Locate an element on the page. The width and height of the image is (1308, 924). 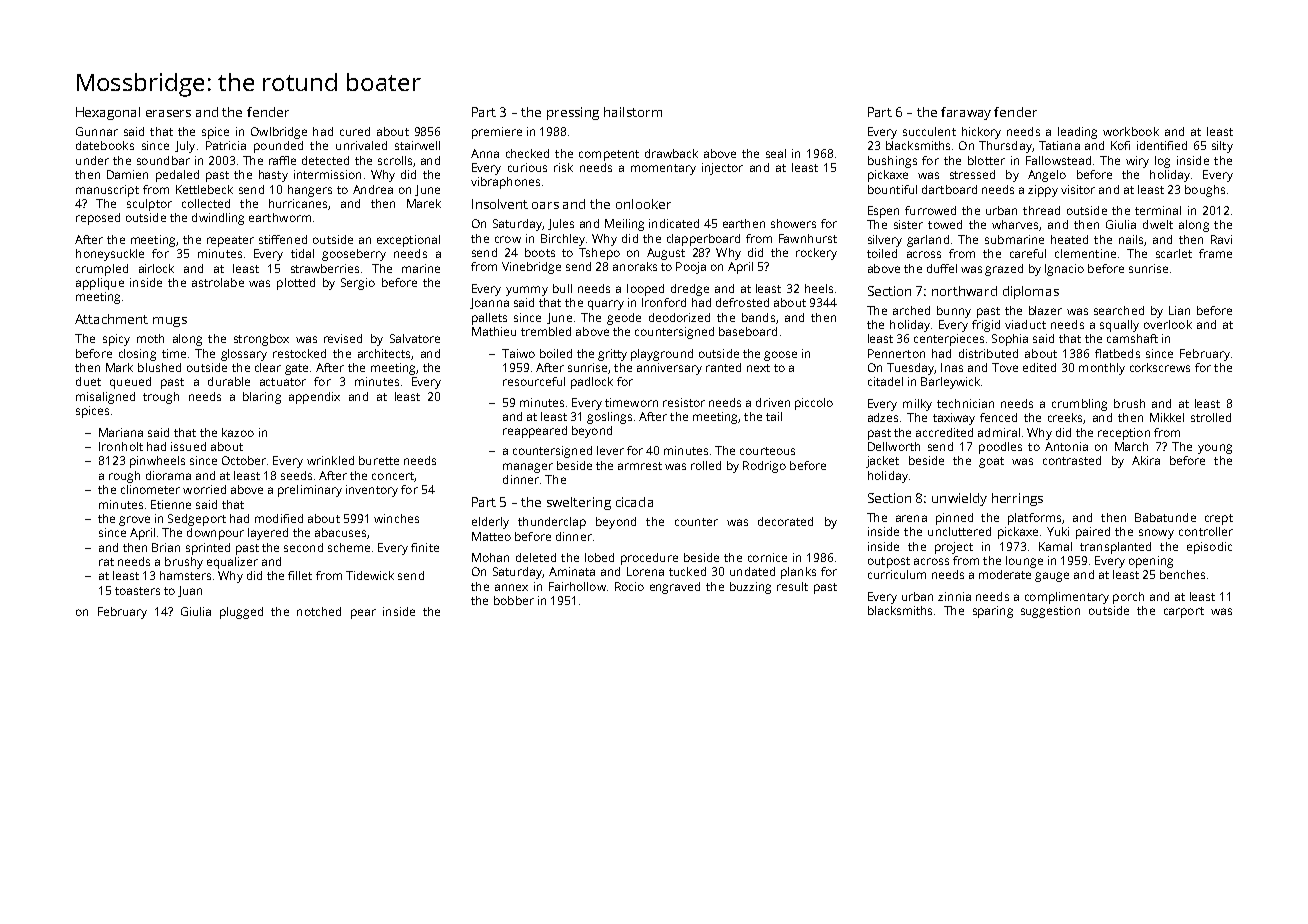
Hexagonal is located at coordinates (108, 113).
